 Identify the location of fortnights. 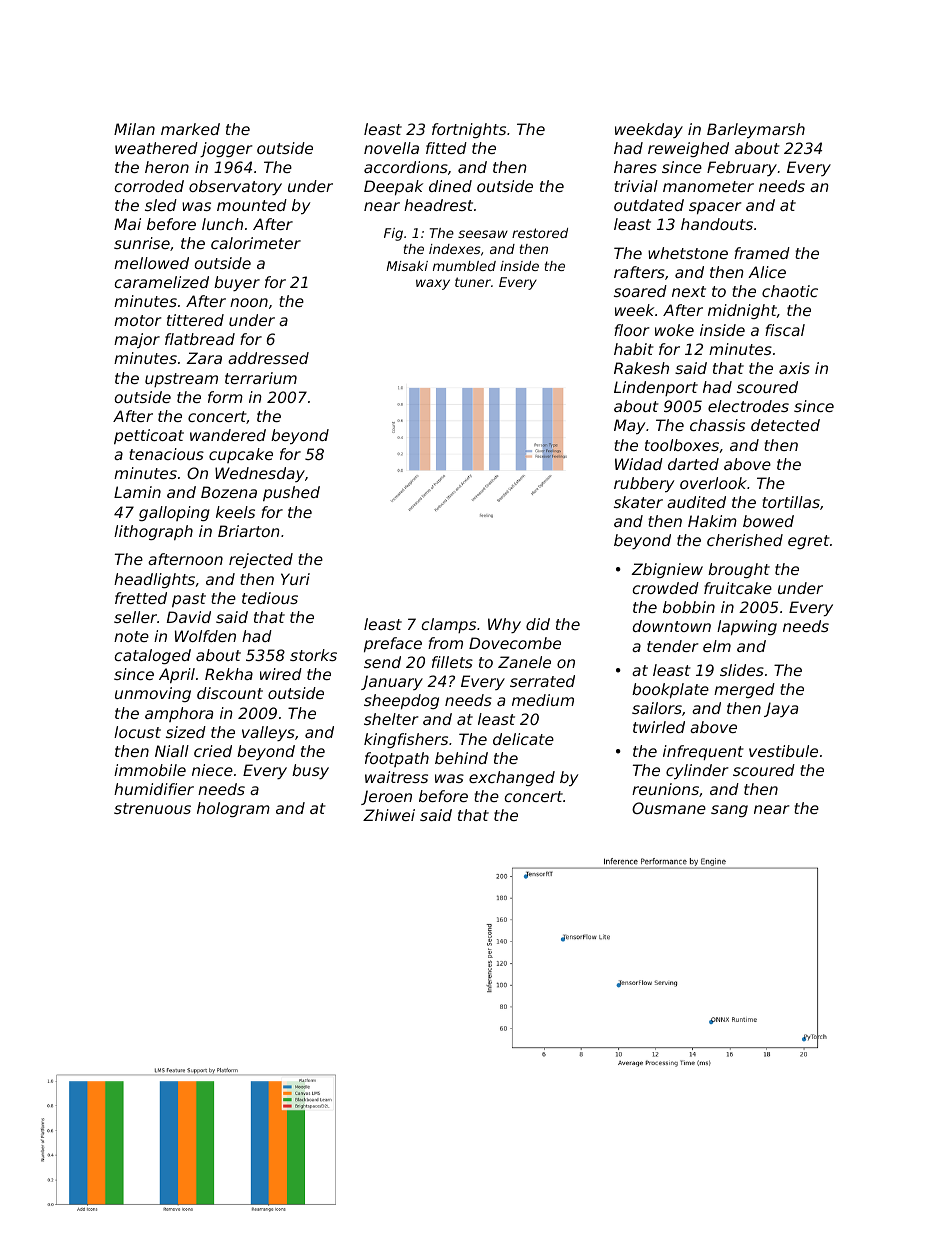
(469, 130).
